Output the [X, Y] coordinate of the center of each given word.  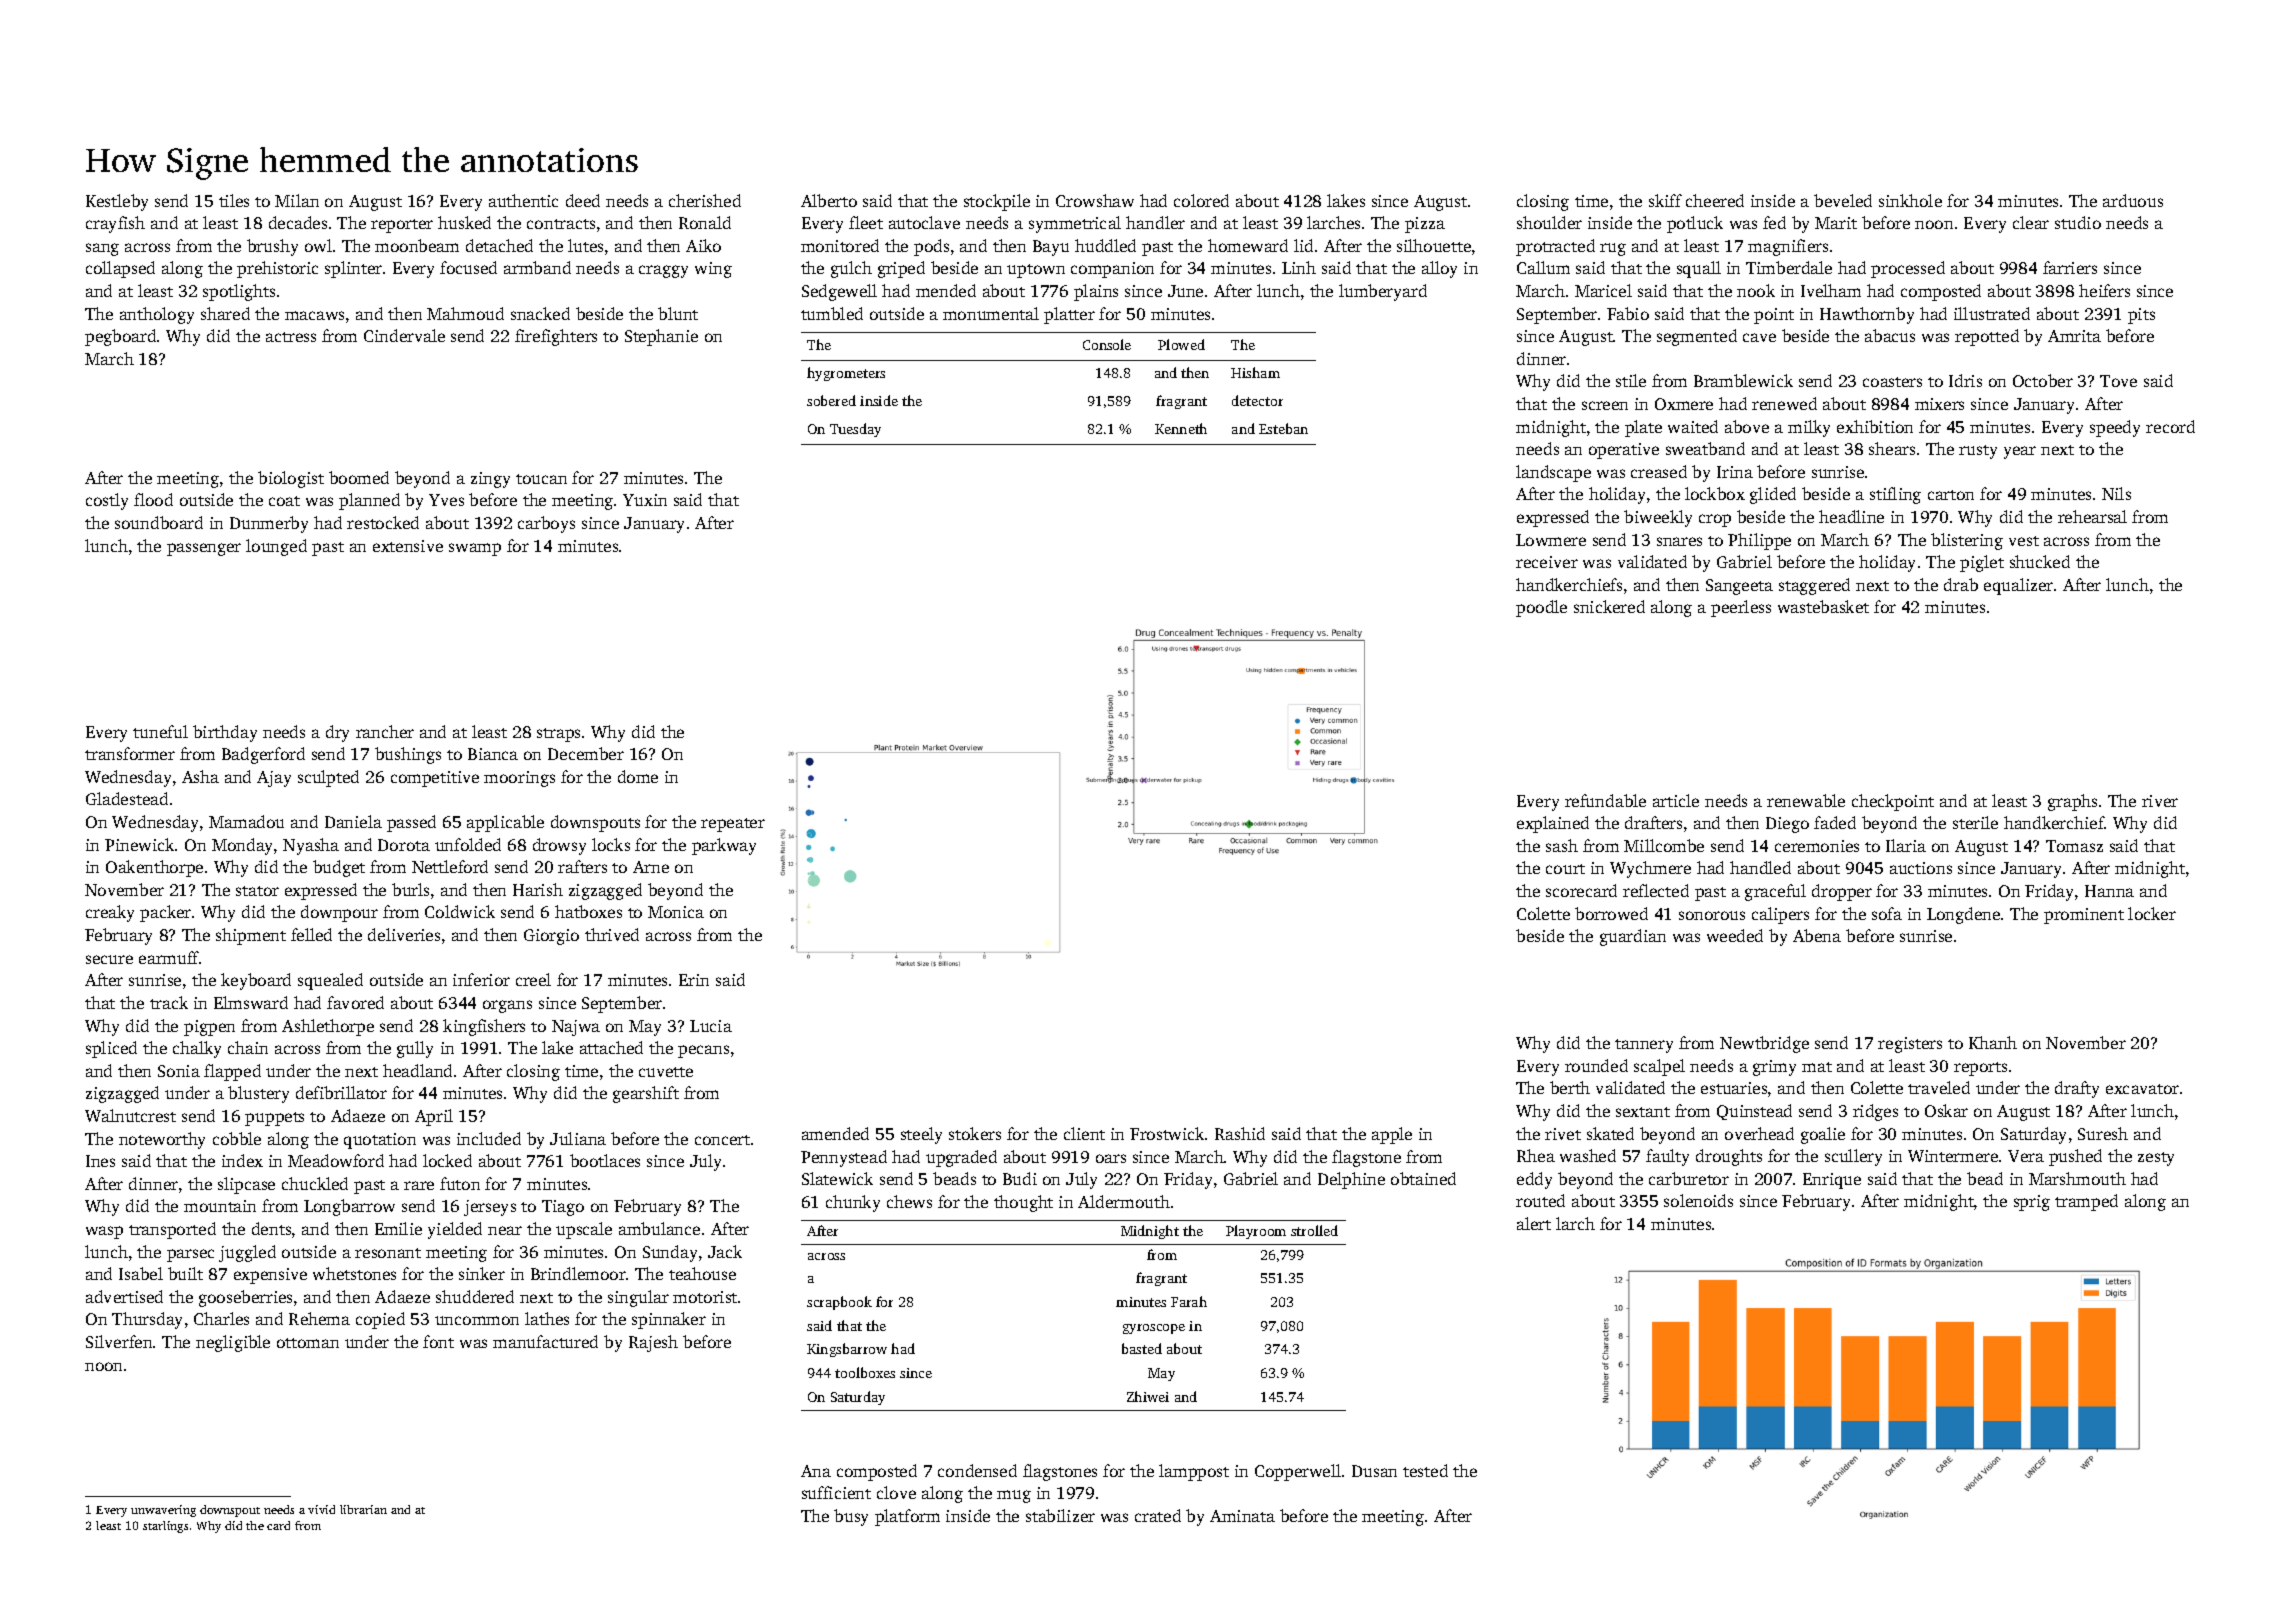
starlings [165, 1527]
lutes [585, 245]
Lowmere [1551, 540]
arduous [2133, 200]
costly [107, 501]
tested [1425, 1470]
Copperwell [1298, 1472]
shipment [251, 936]
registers [1910, 1045]
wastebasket [1823, 606]
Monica [676, 912]
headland [417, 1070]
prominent [2084, 916]
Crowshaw [1095, 200]
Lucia [711, 1026]
